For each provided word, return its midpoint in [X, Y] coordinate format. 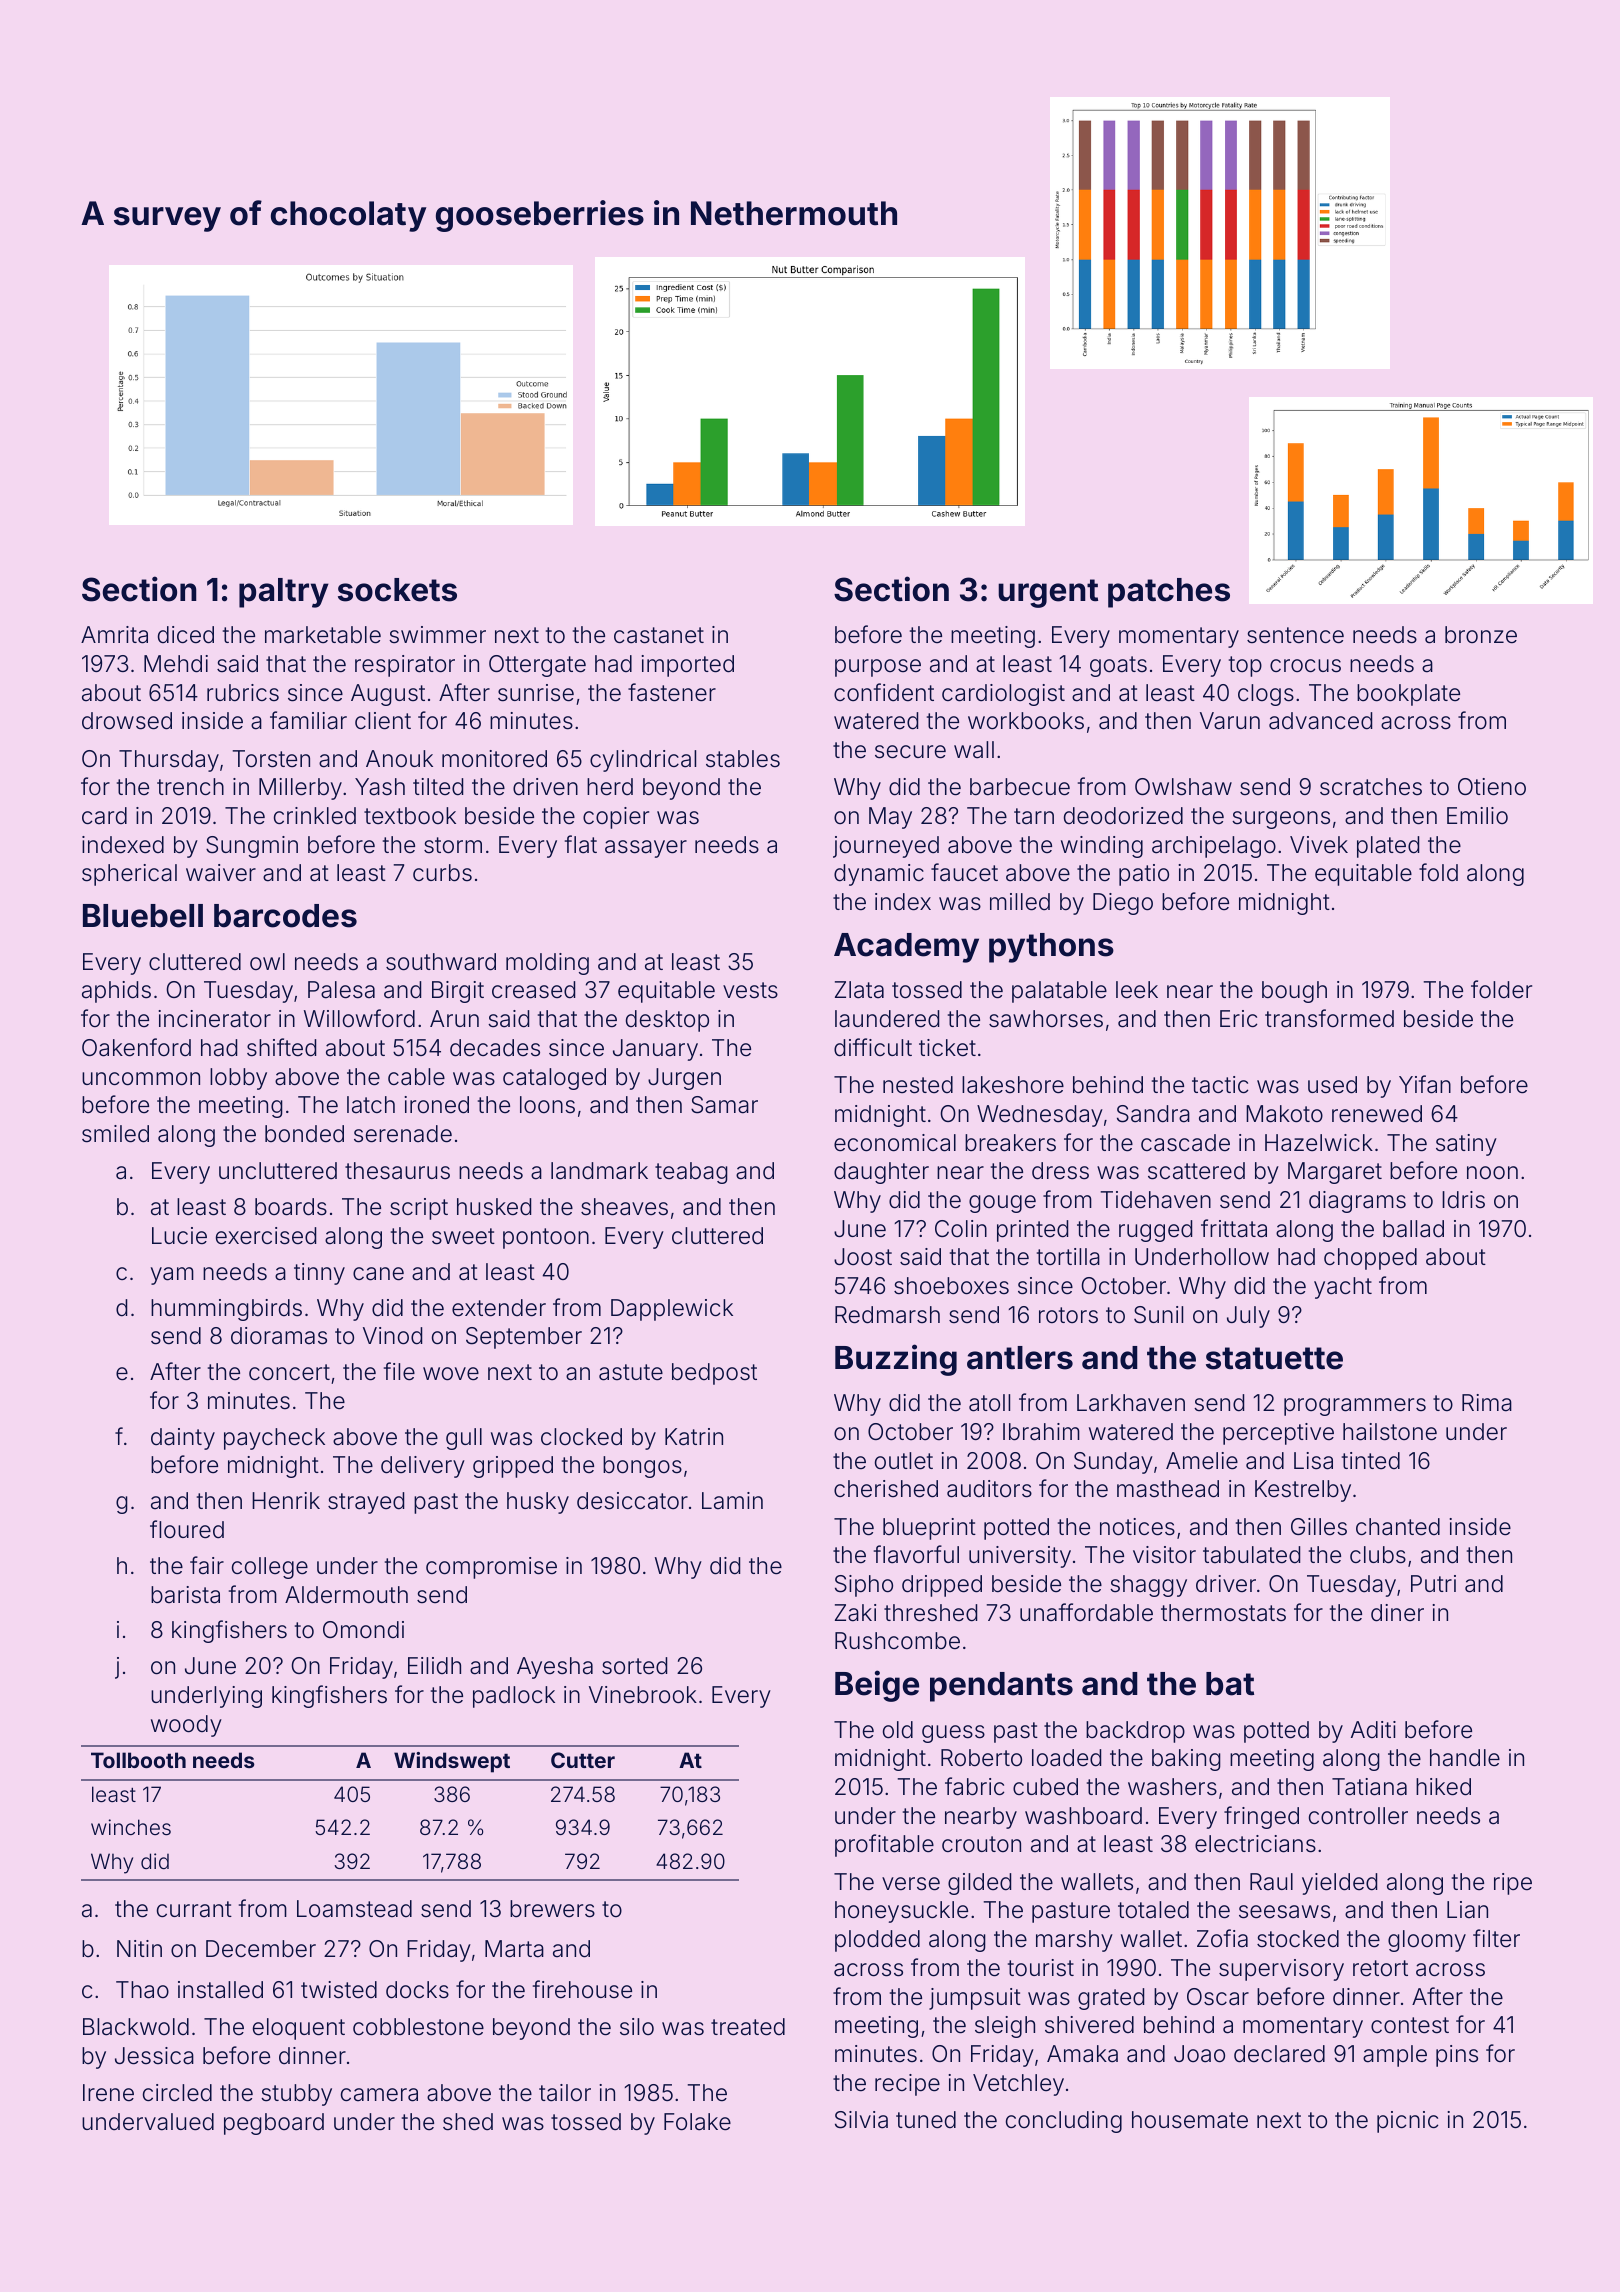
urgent [1048, 593]
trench [190, 786]
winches [131, 1827]
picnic [1407, 2122]
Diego [1123, 904]
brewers [552, 1909]
